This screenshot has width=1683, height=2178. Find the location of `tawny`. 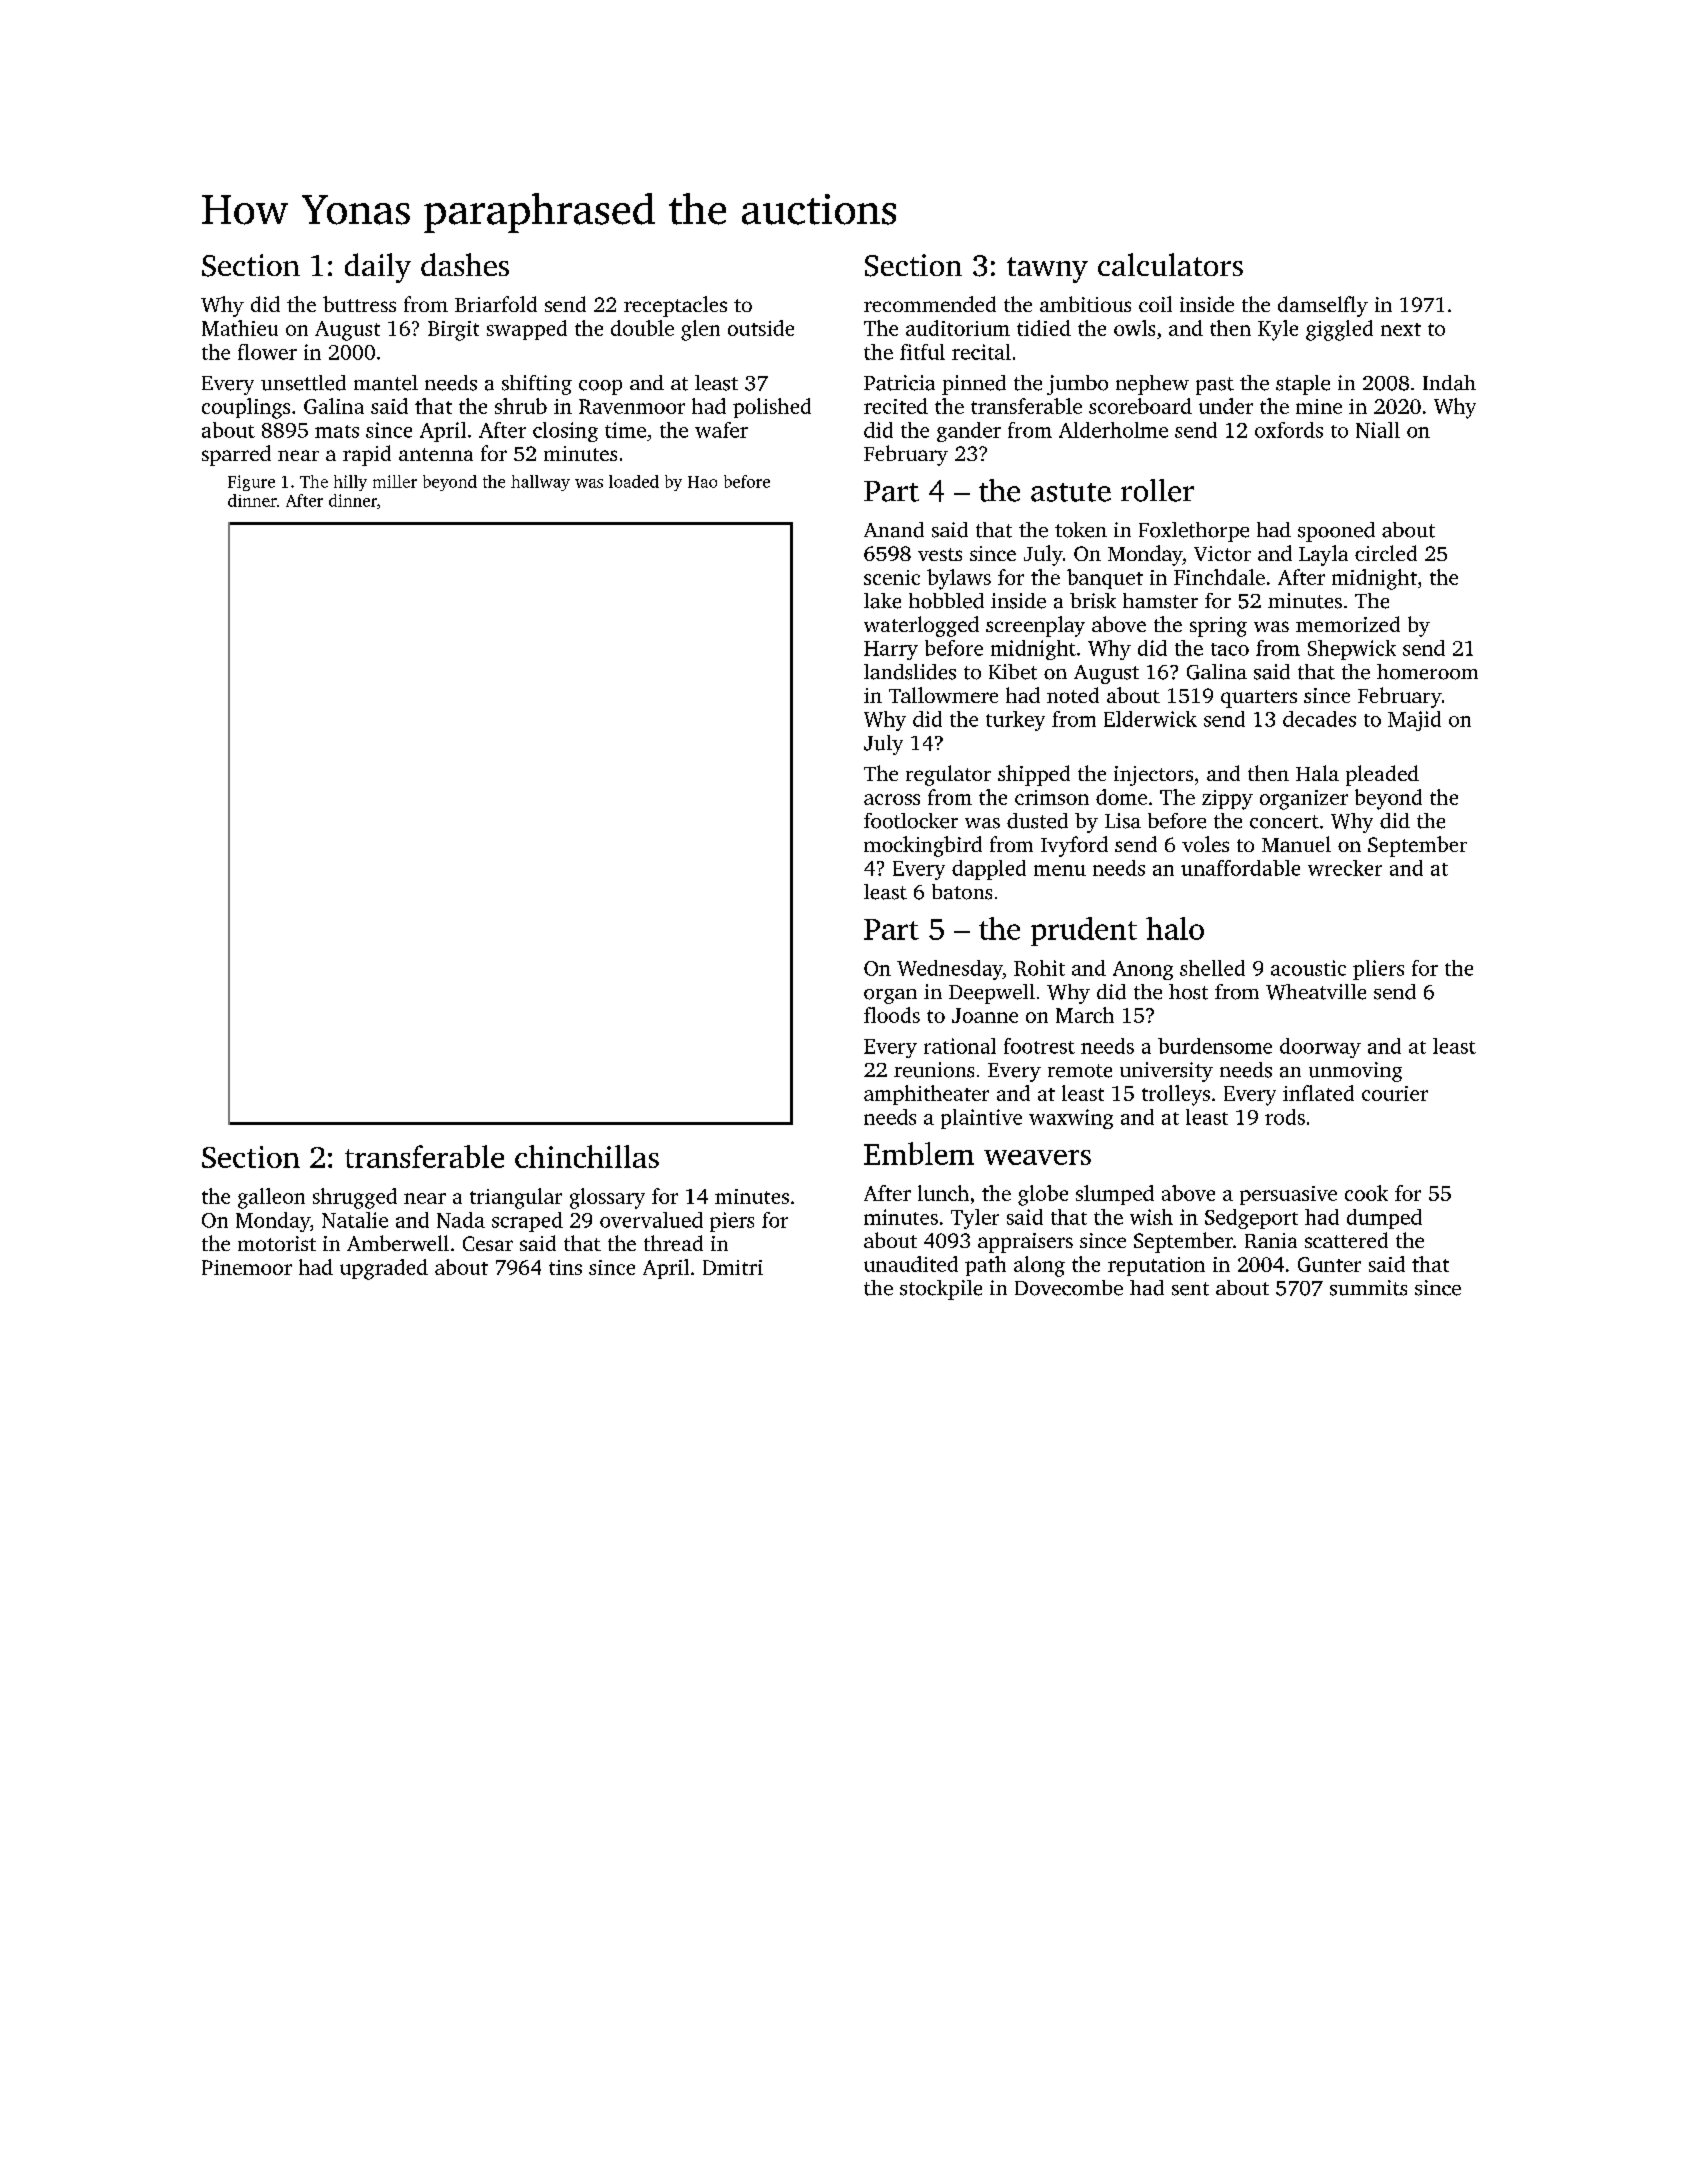

tawny is located at coordinates (1047, 270).
